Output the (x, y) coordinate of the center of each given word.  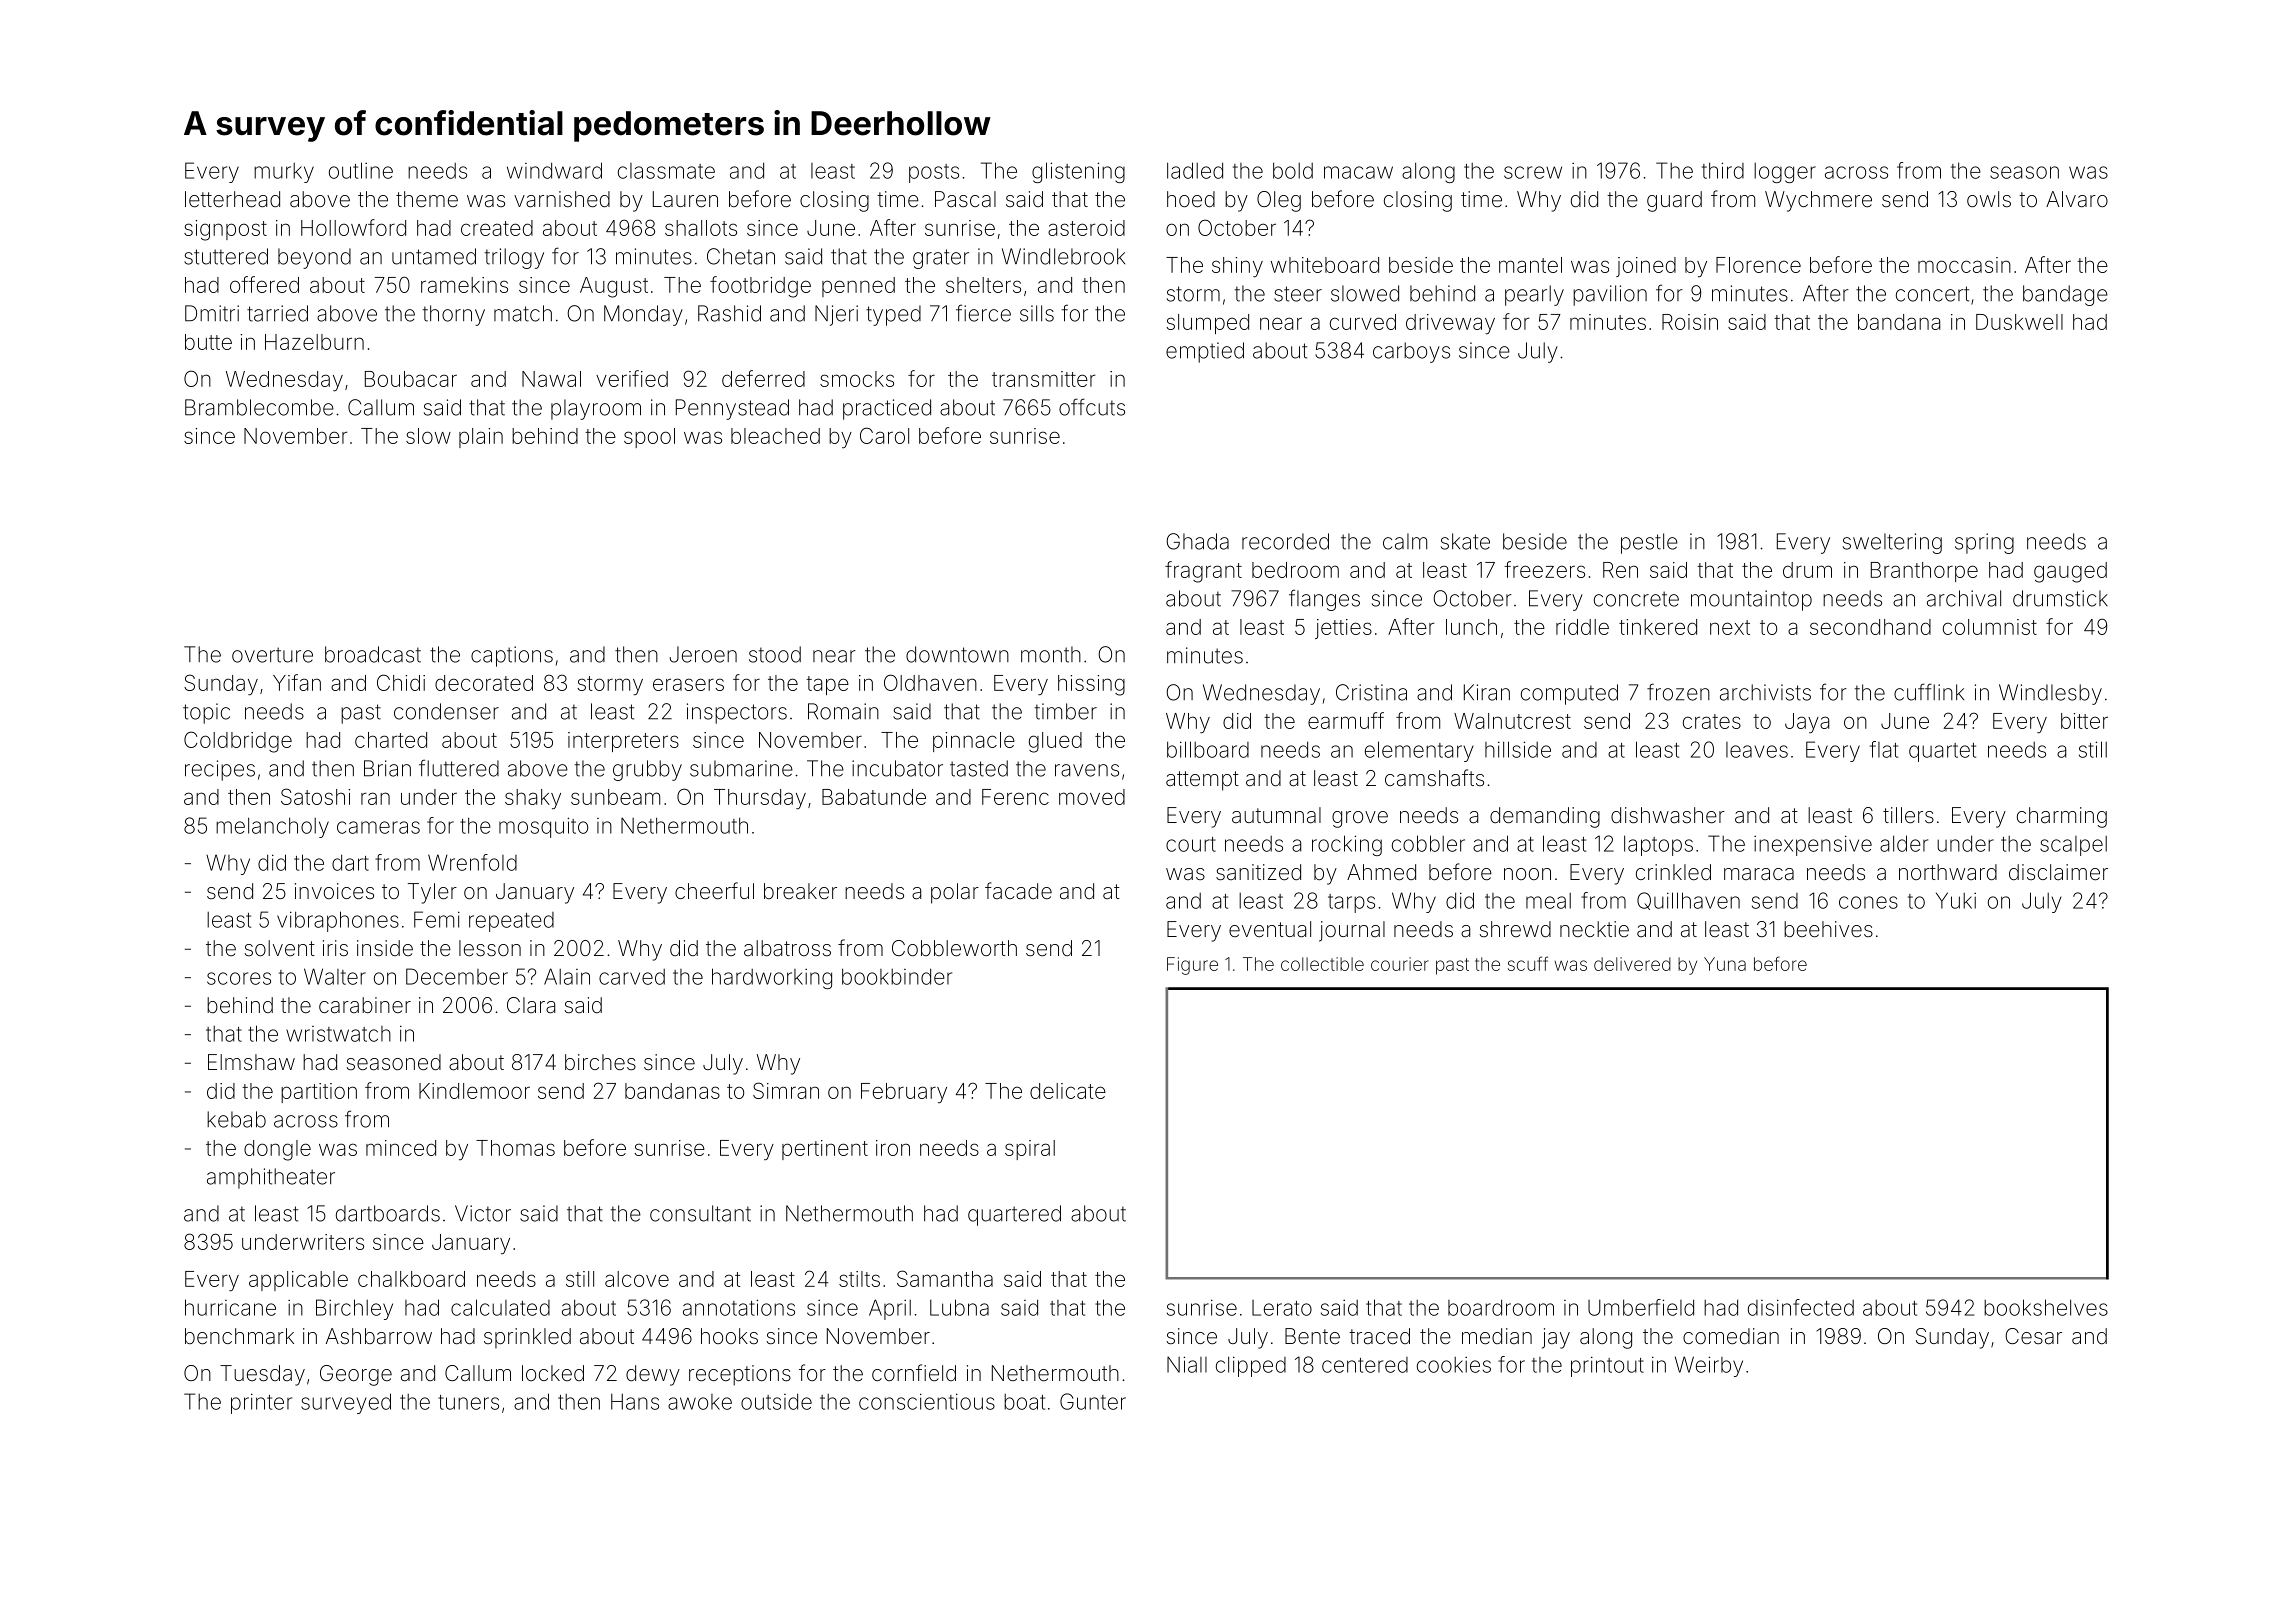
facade (1018, 891)
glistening (1078, 172)
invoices (334, 891)
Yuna (1725, 964)
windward (554, 170)
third (1723, 170)
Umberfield (1641, 1307)
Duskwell (2019, 322)
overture (272, 655)
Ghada (1197, 541)
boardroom (1501, 1307)
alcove (637, 1279)
